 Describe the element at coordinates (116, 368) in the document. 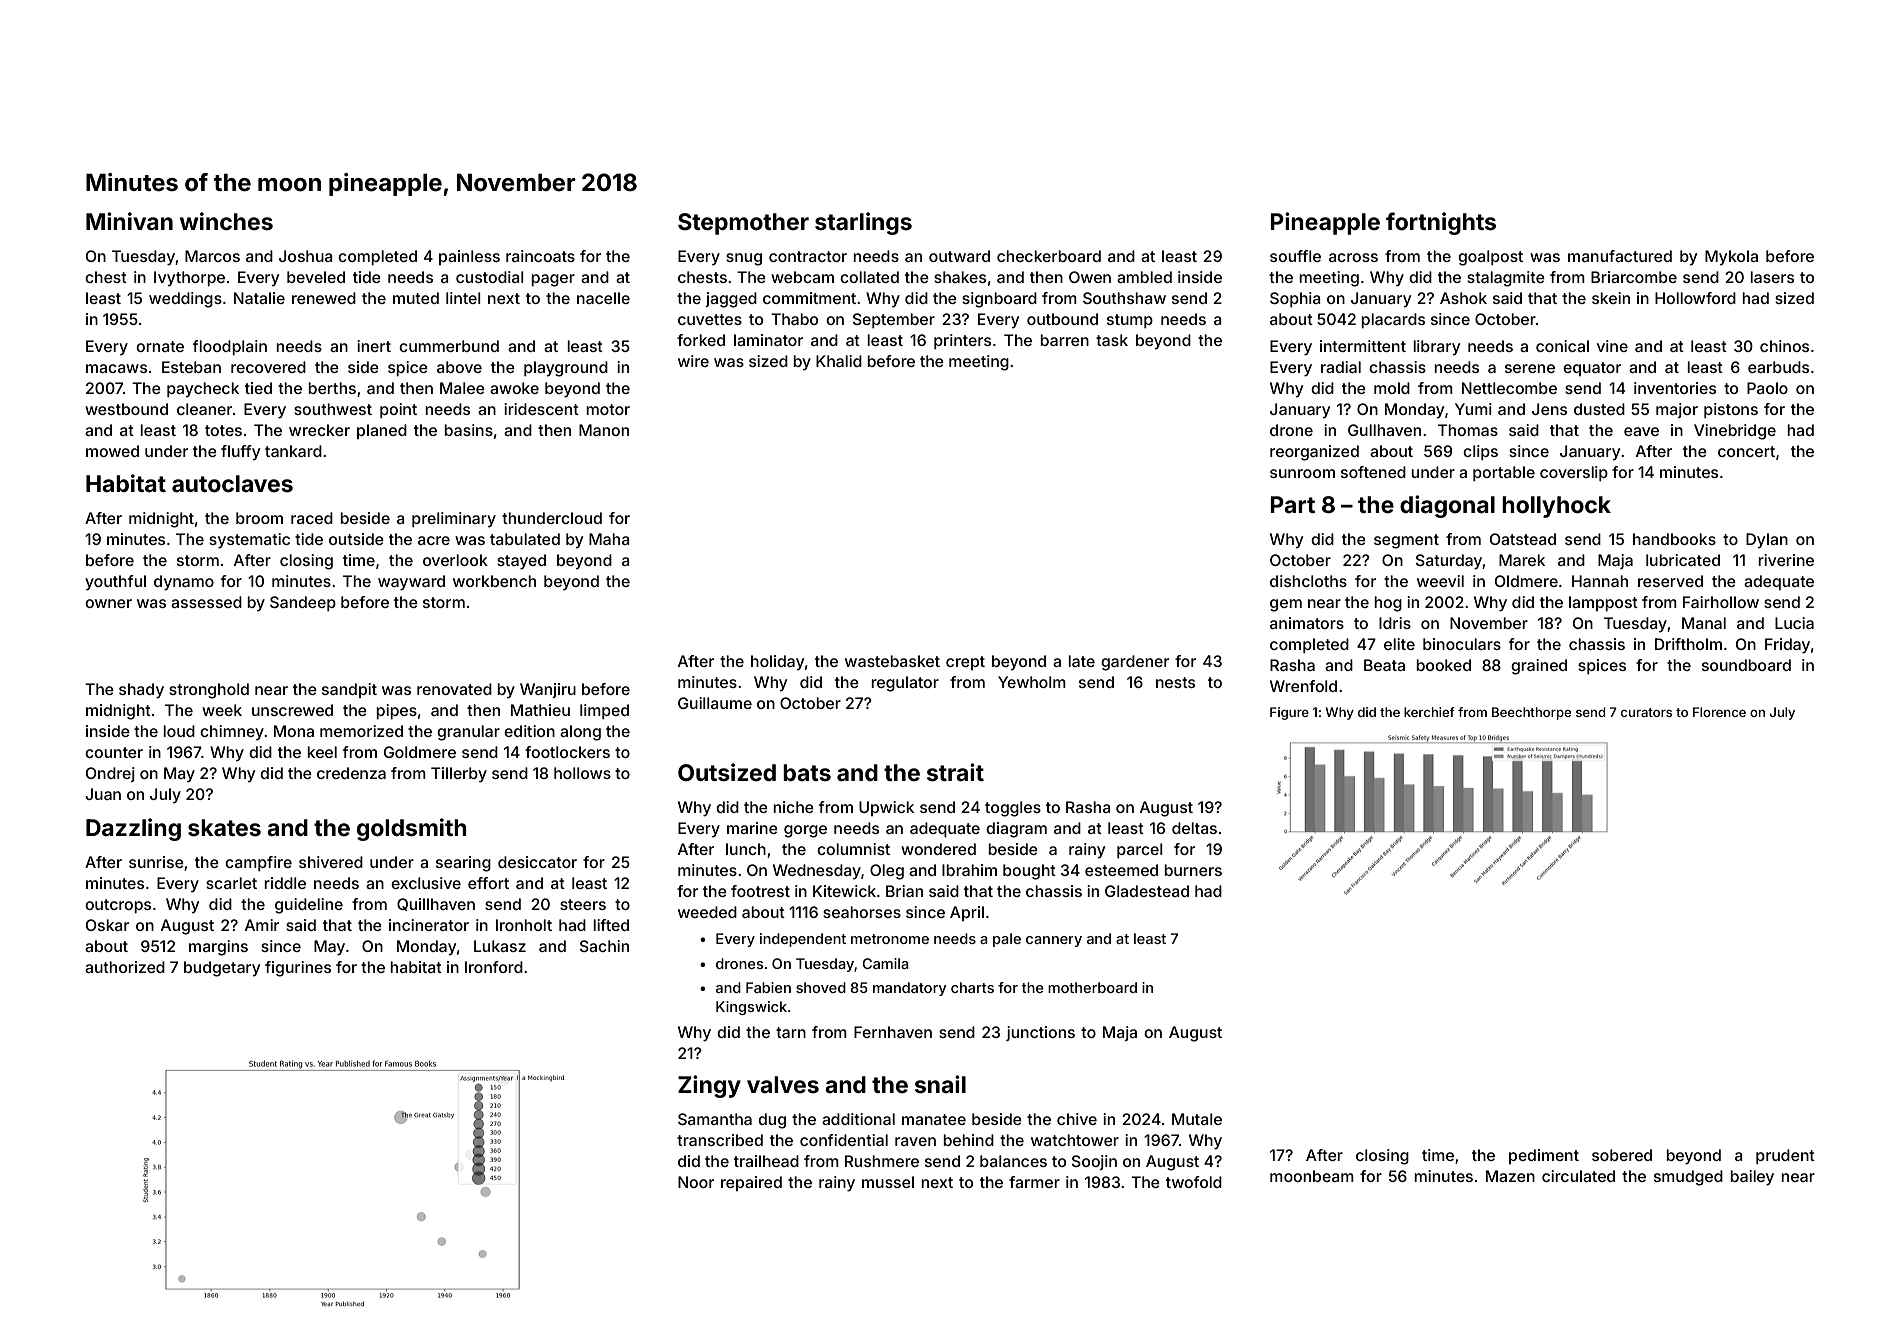

I see `macaws` at that location.
